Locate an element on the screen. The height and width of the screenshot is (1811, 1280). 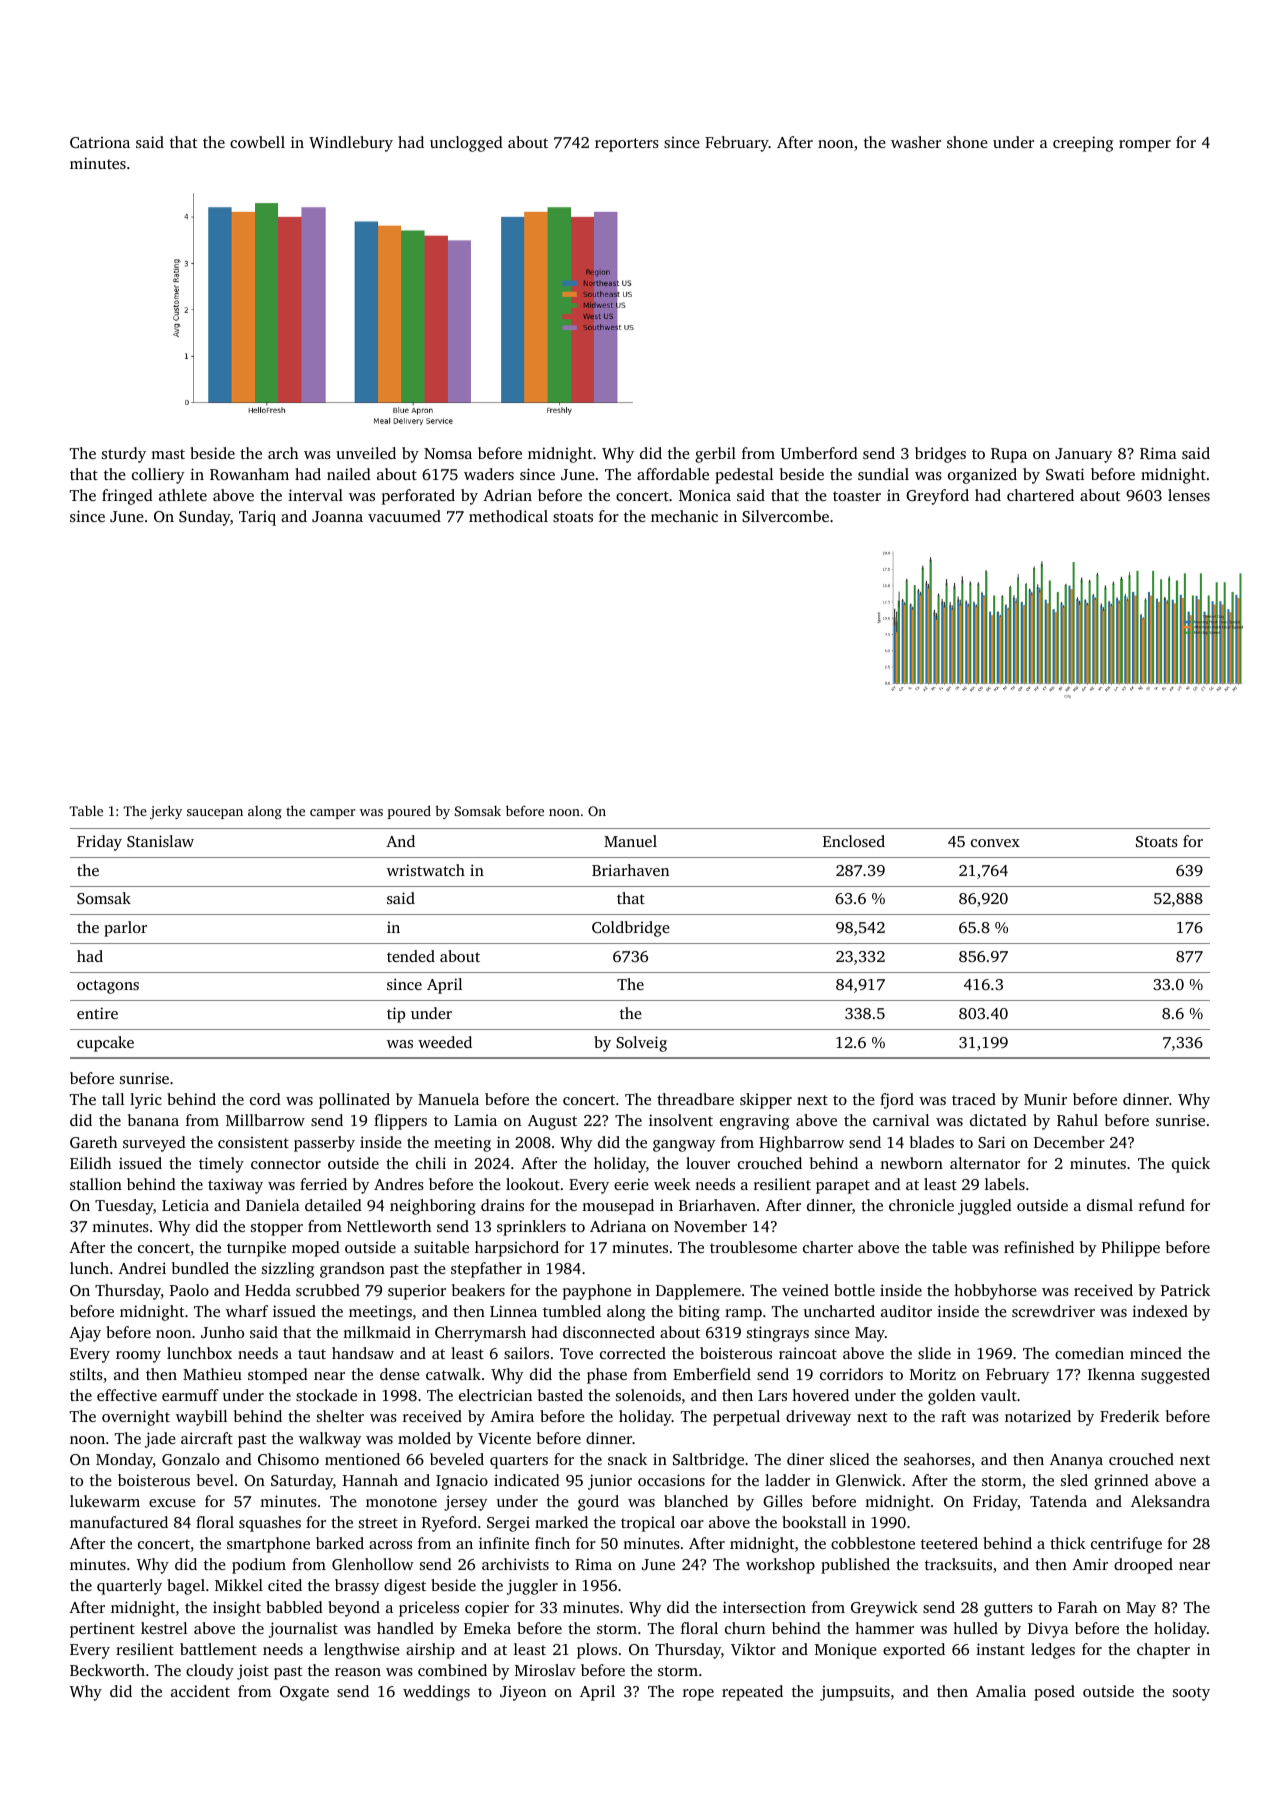
Rowanham is located at coordinates (249, 474).
